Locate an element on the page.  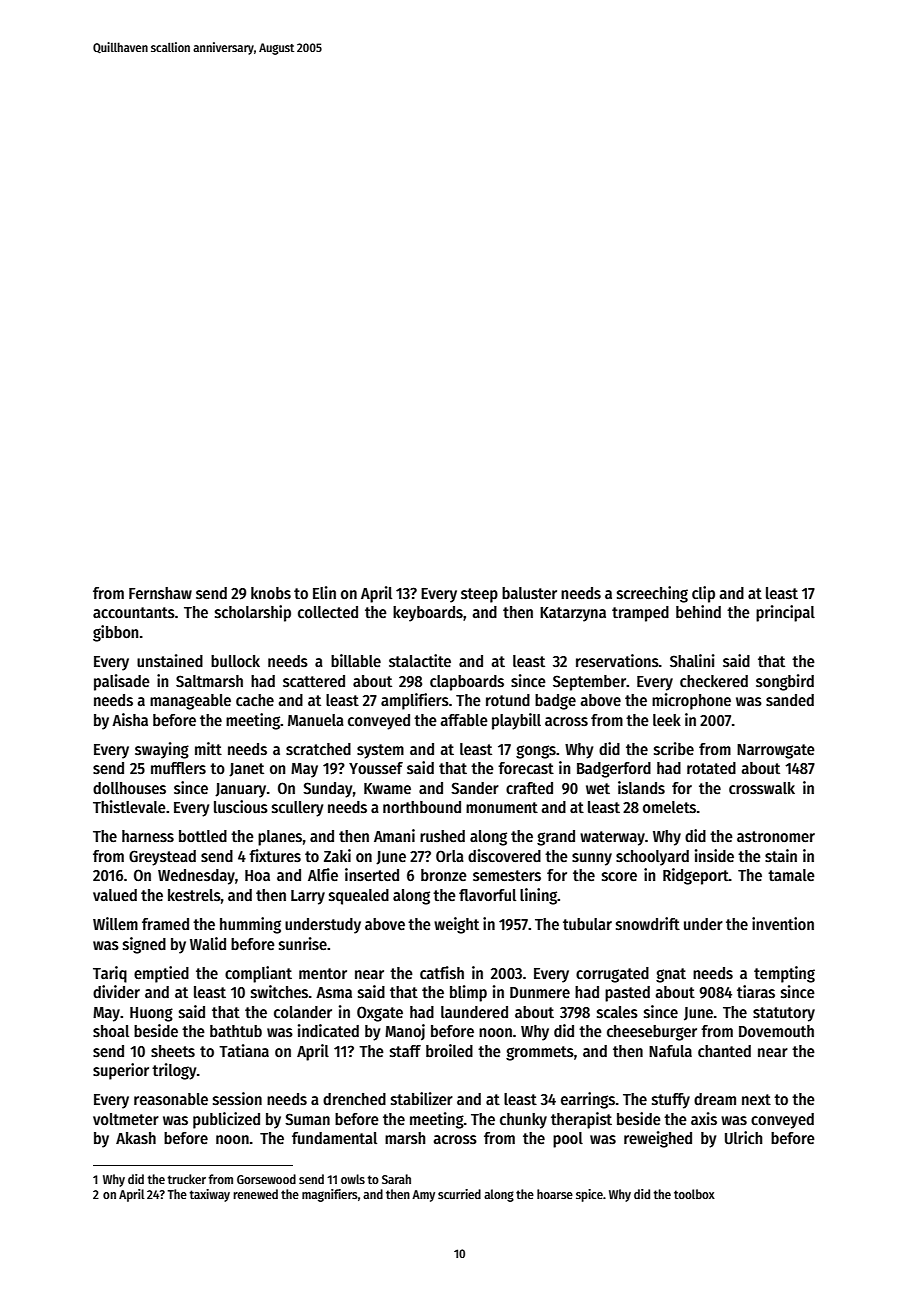
magnifiers is located at coordinates (330, 1195).
